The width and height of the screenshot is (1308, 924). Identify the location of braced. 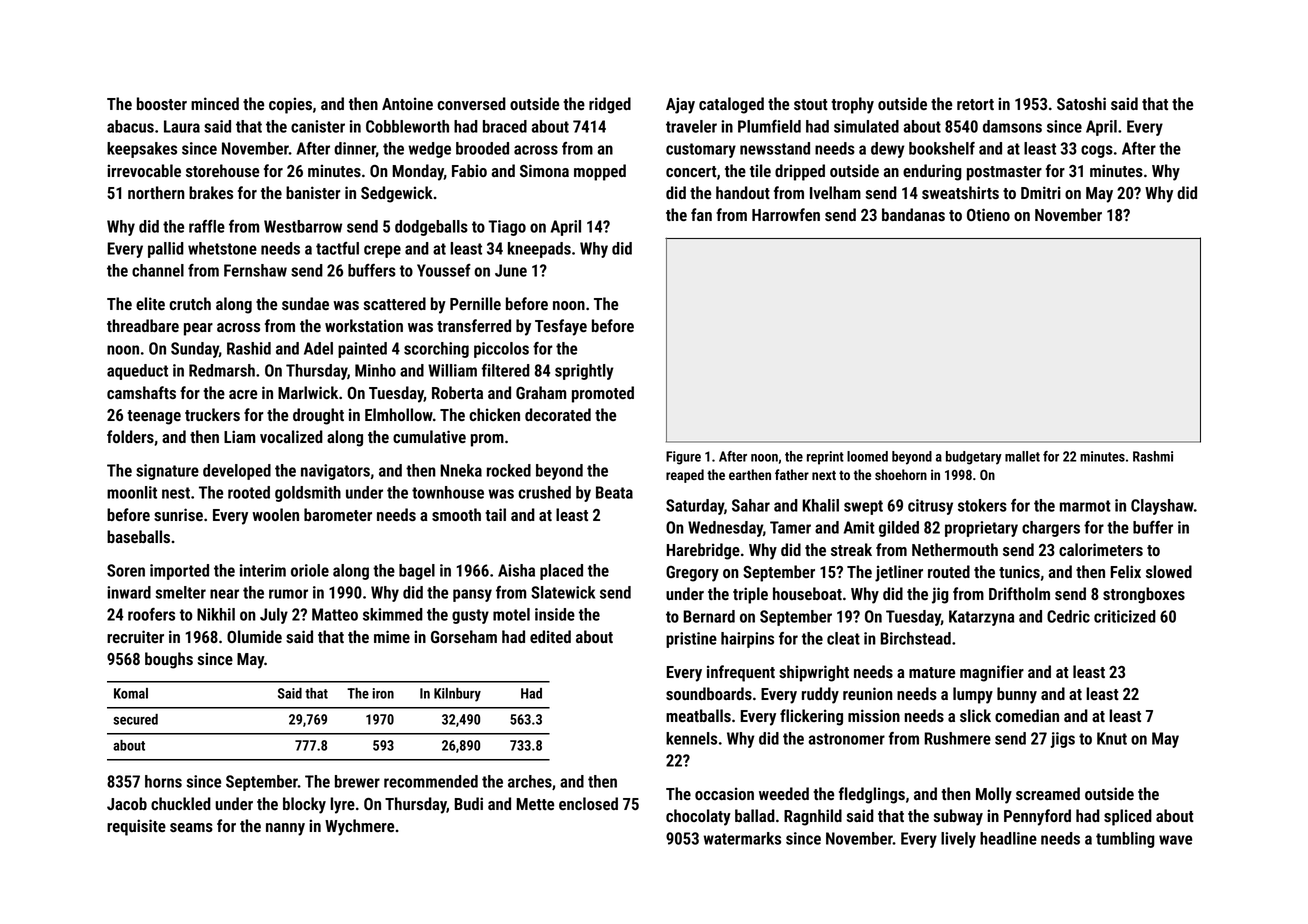
(505, 126).
